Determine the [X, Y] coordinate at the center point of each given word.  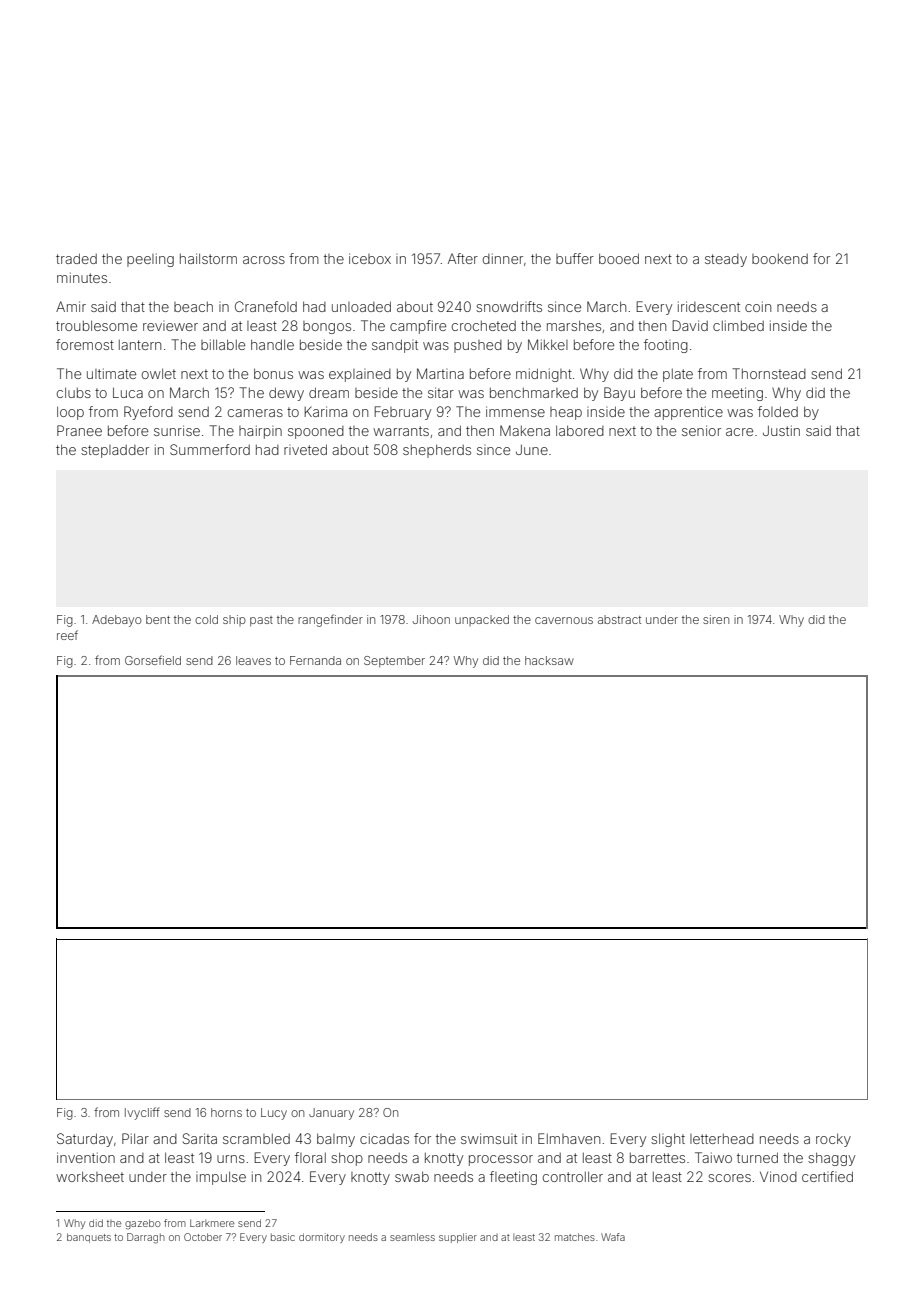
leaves [253, 660]
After [463, 258]
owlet [159, 373]
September [394, 662]
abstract [619, 619]
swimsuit [489, 1138]
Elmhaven [569, 1138]
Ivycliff [142, 1113]
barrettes [657, 1158]
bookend [780, 259]
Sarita [200, 1138]
